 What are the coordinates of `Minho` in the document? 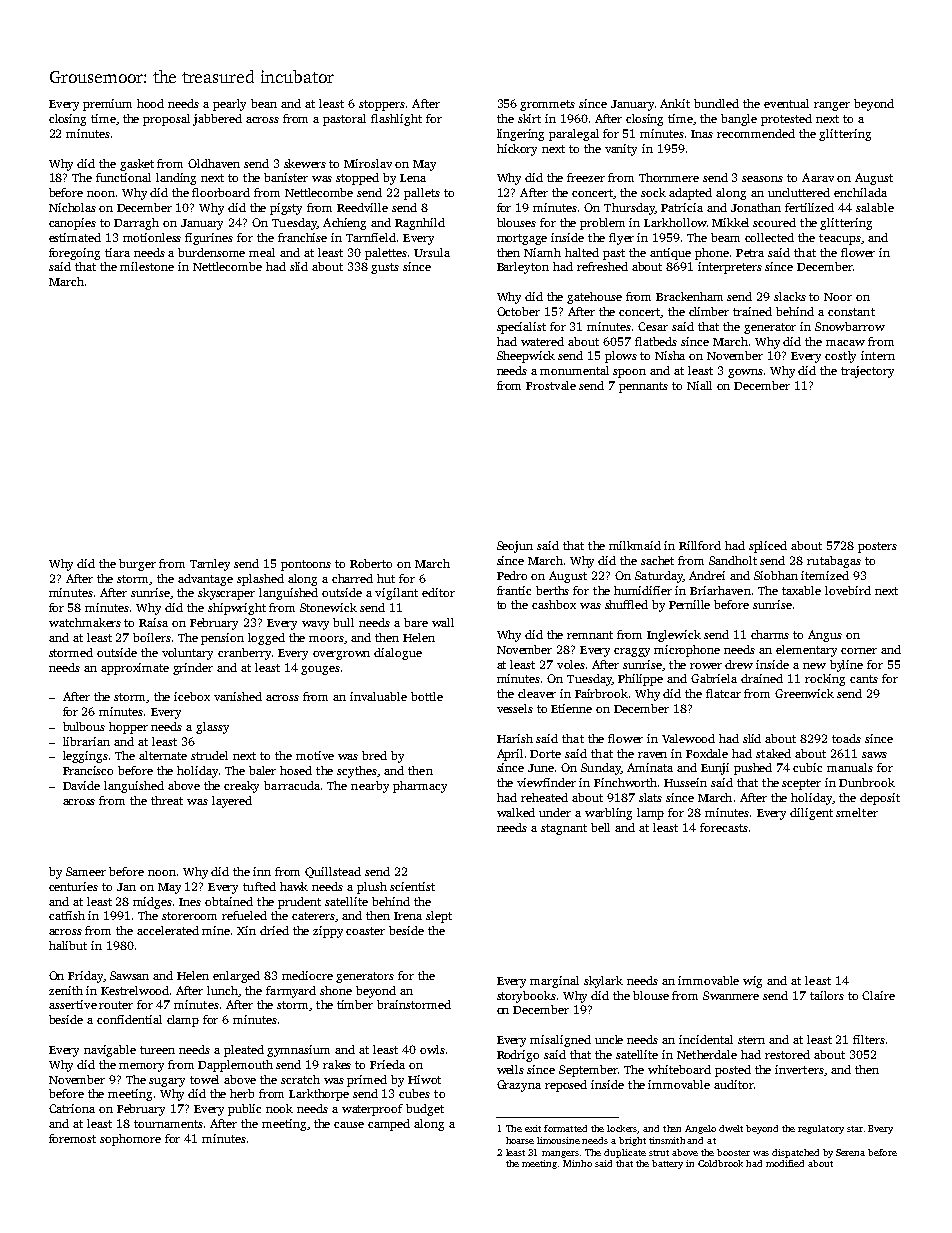 It's located at (577, 1163).
